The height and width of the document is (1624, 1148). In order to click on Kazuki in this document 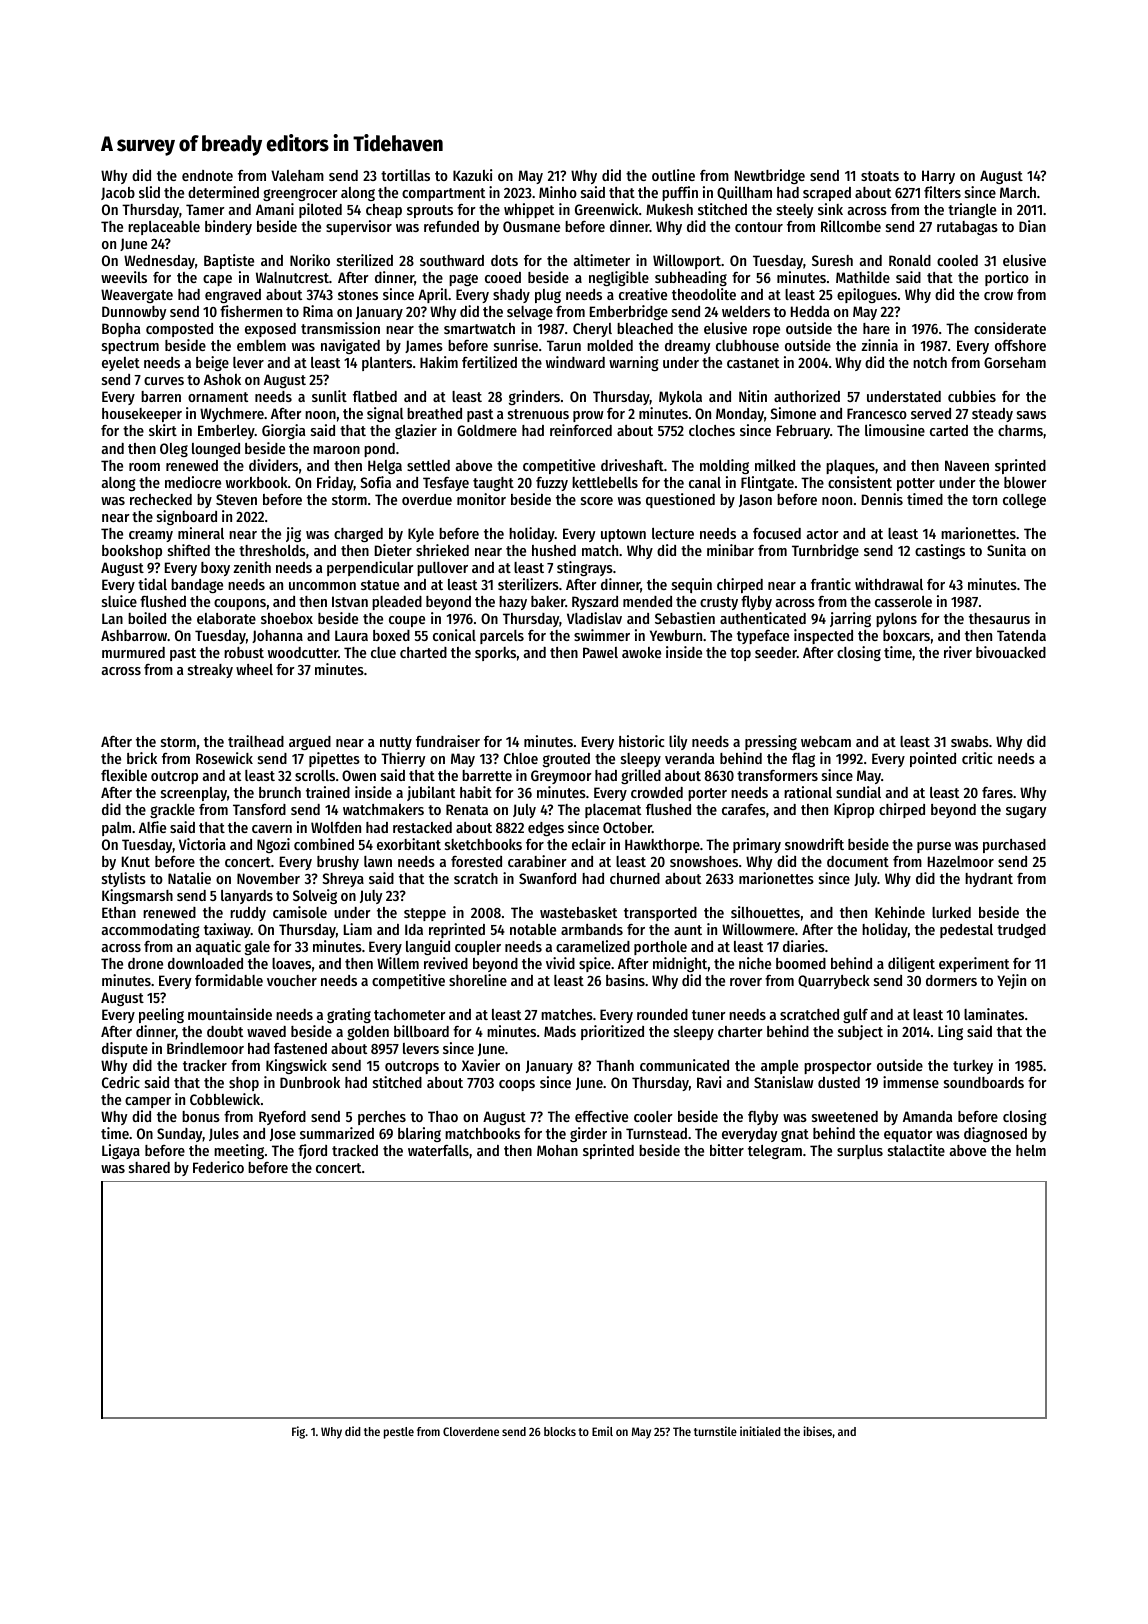, I will do `click(472, 175)`.
